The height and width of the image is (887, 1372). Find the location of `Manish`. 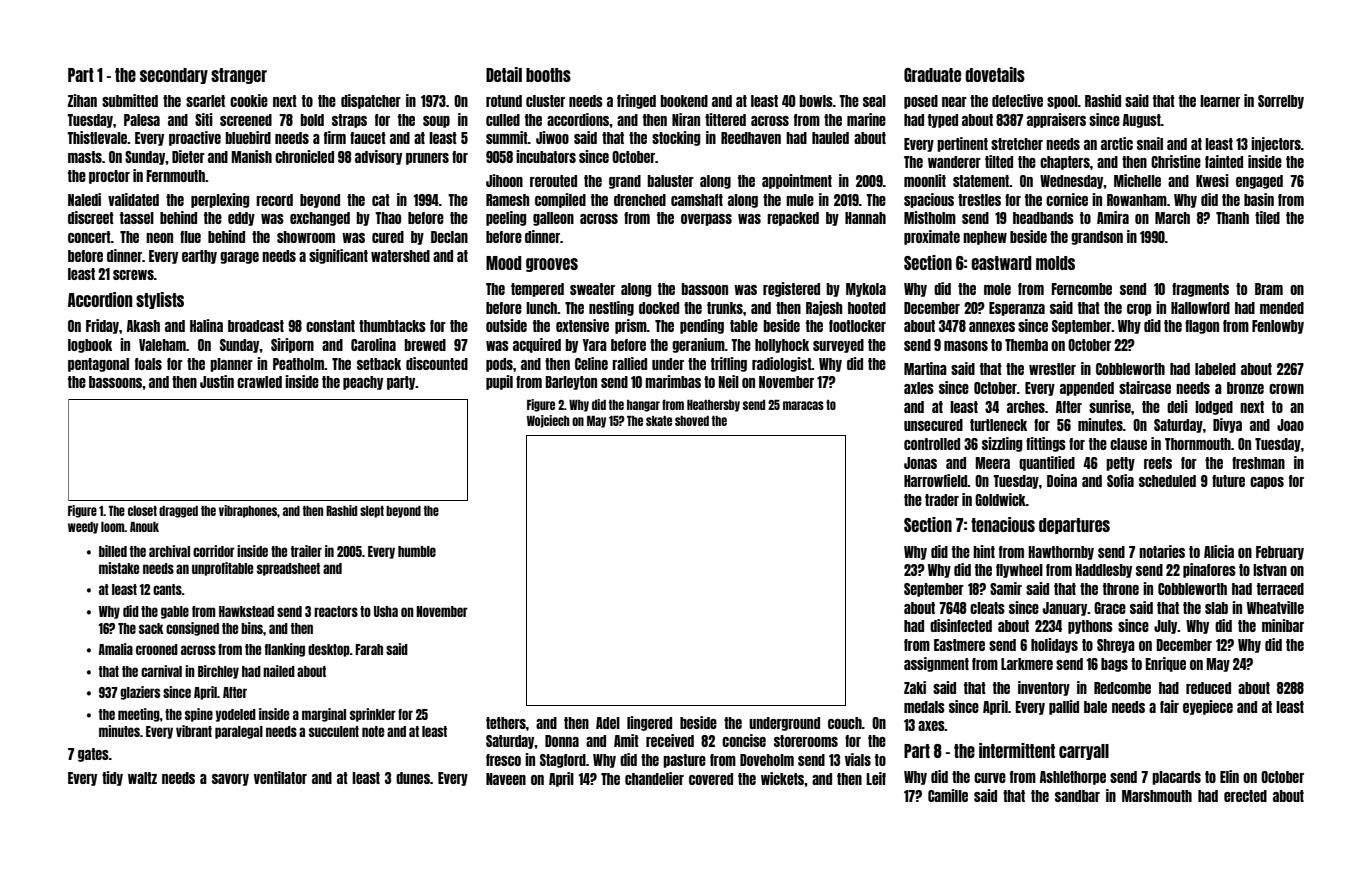

Manish is located at coordinates (251, 156).
